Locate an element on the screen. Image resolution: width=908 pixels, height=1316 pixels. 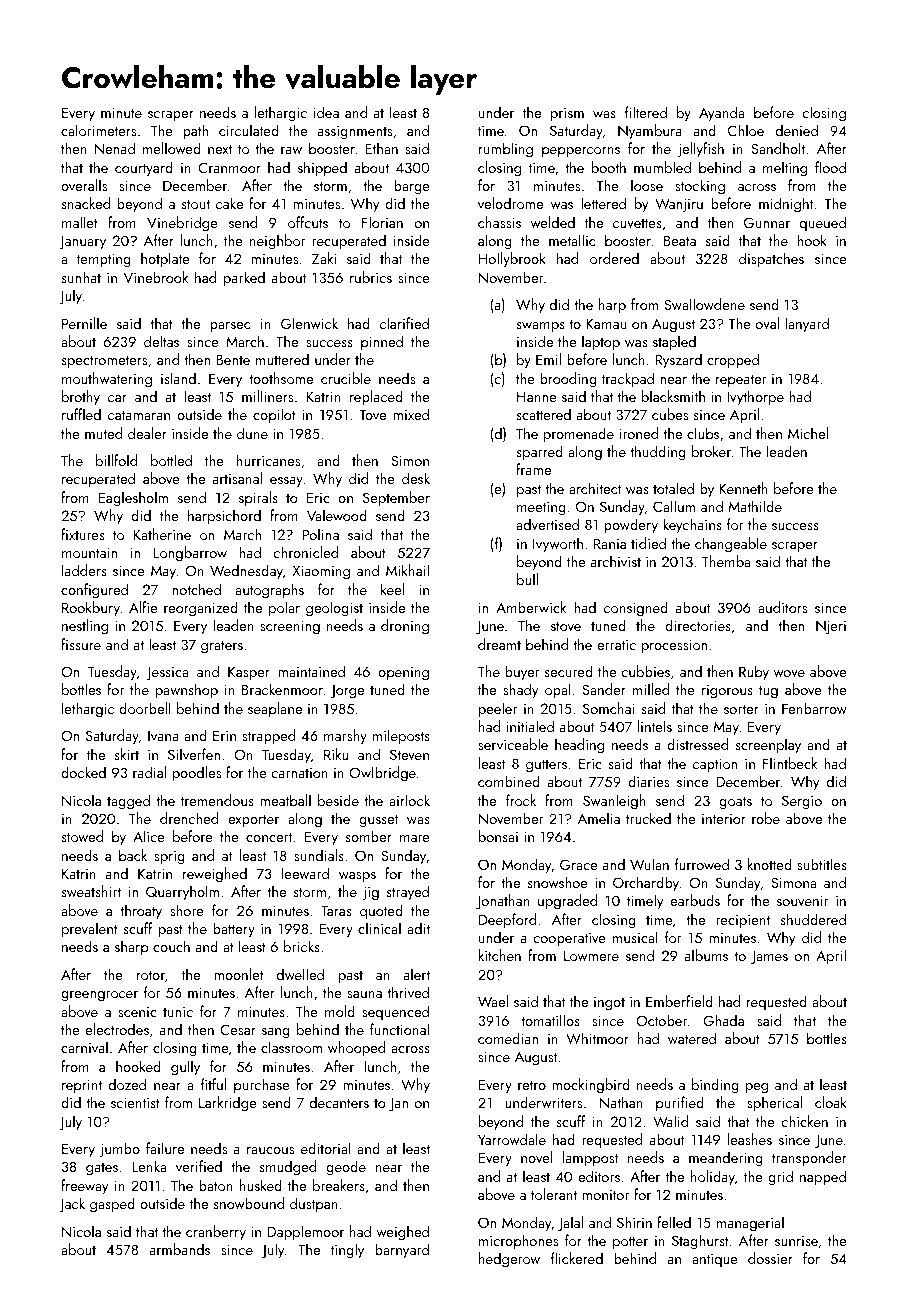
idea is located at coordinates (326, 112).
